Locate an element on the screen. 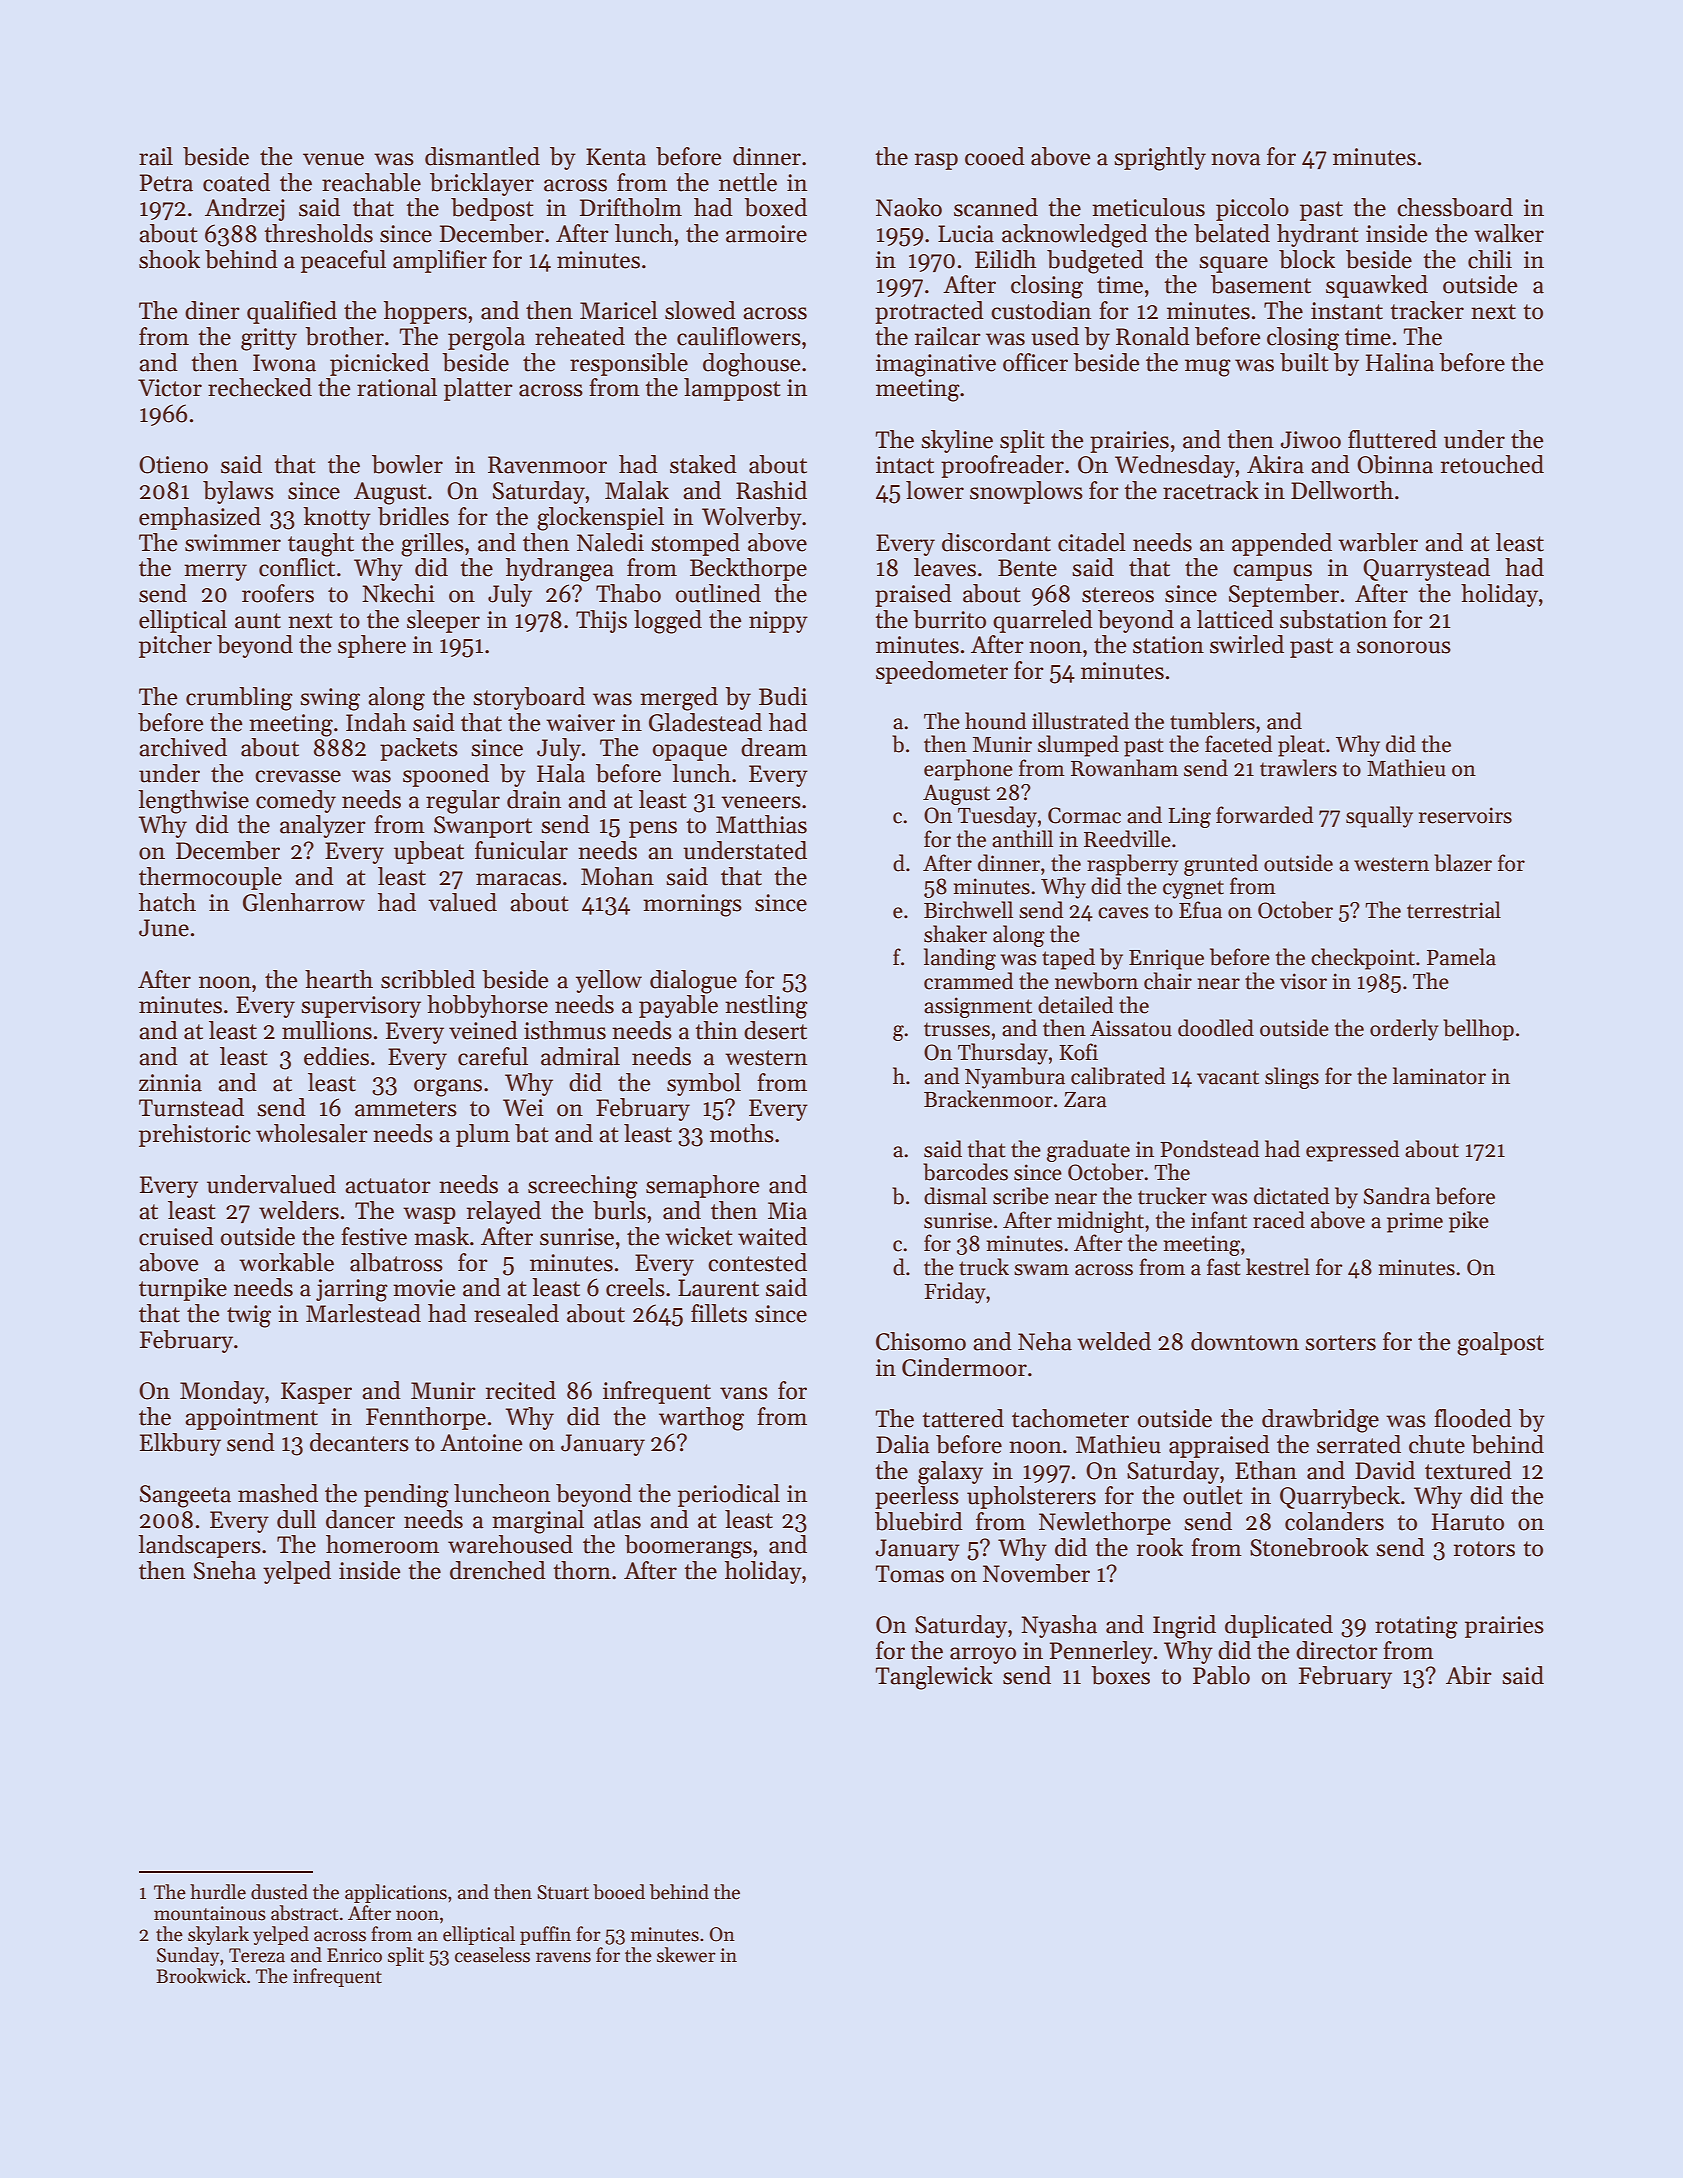  fluttered is located at coordinates (1392, 439).
